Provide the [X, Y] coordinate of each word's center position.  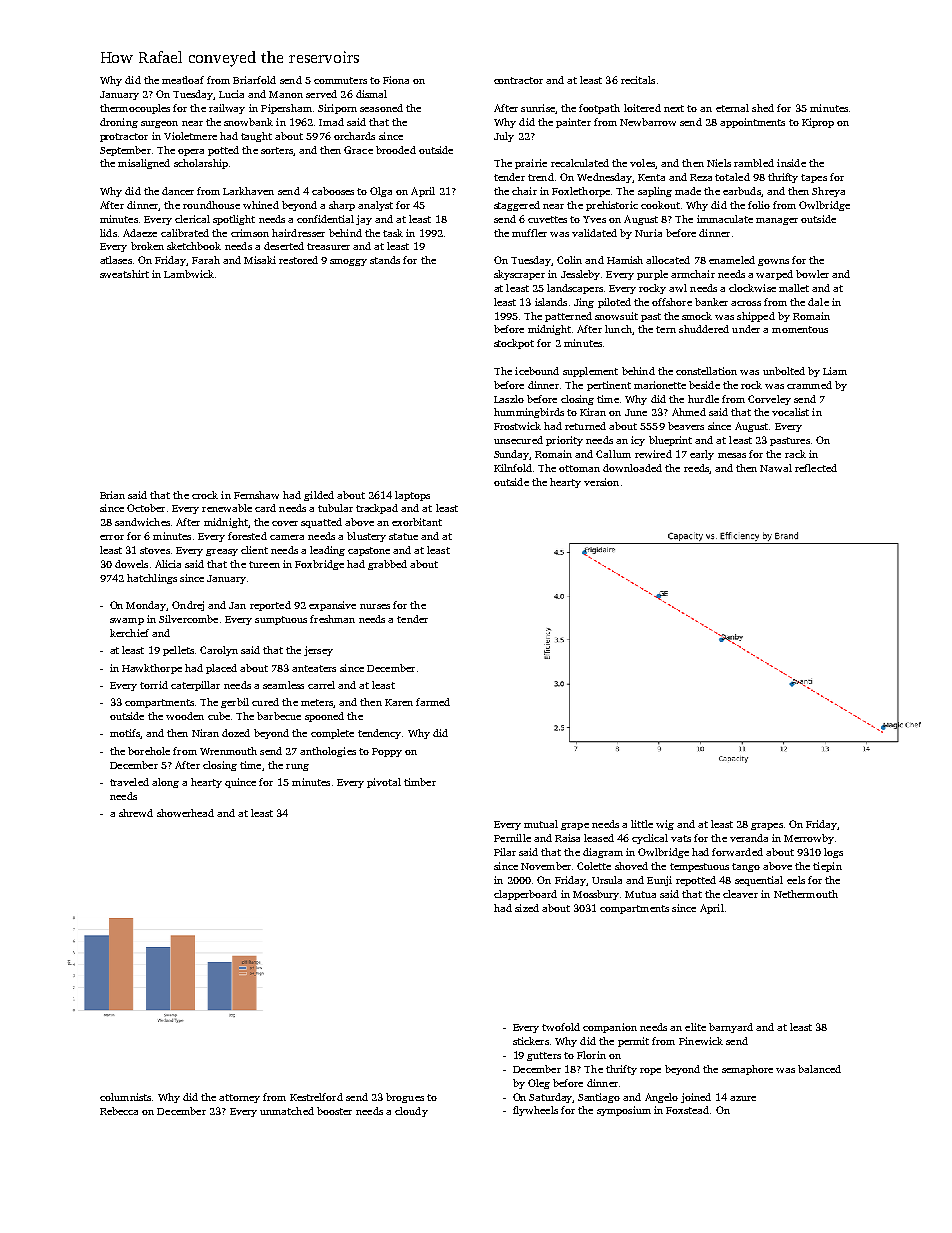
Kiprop [818, 123]
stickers [531, 1041]
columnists [125, 1097]
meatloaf [183, 80]
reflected [816, 468]
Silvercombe [188, 619]
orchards [354, 136]
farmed [433, 702]
